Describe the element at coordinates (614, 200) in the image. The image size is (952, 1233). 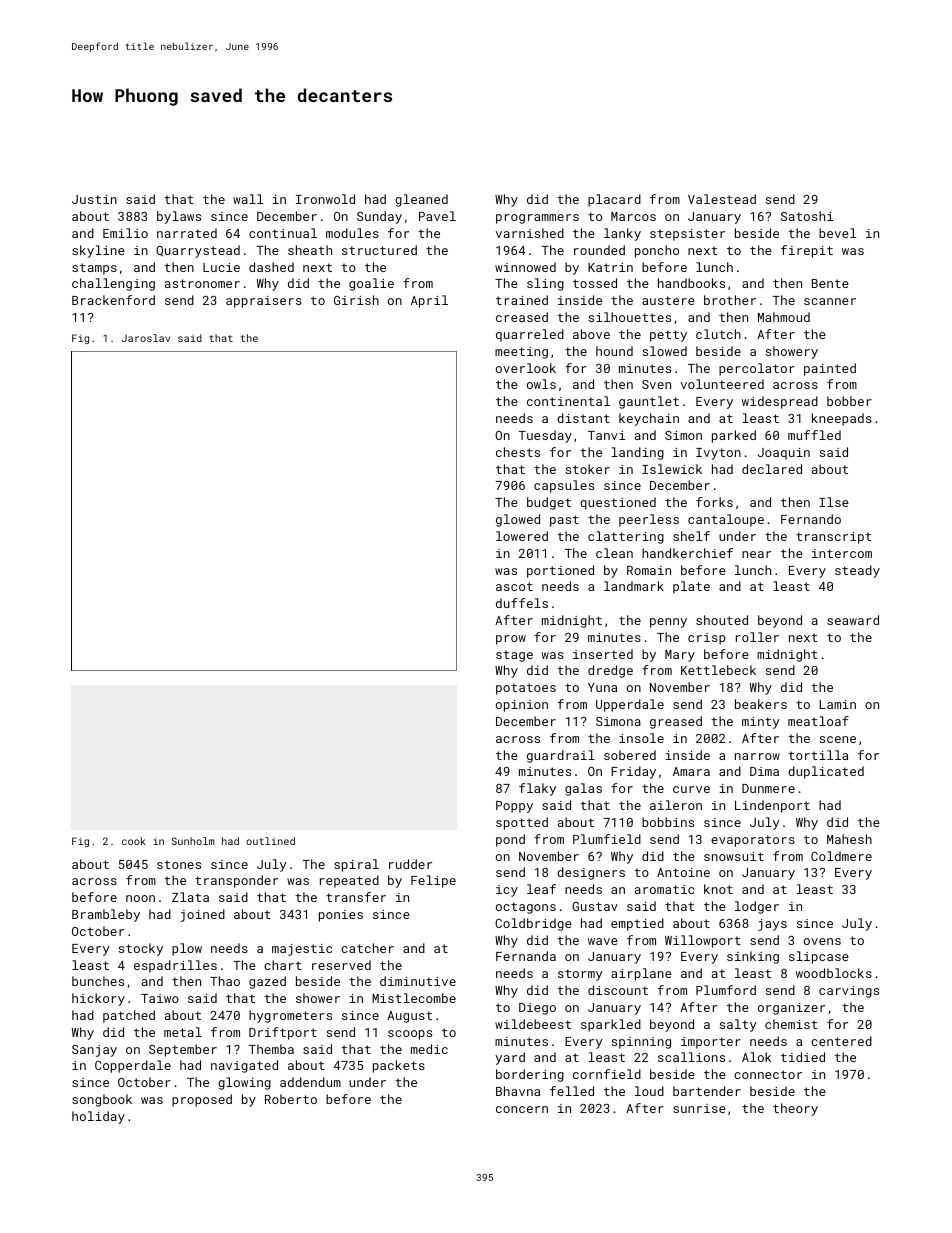
I see `placard` at that location.
